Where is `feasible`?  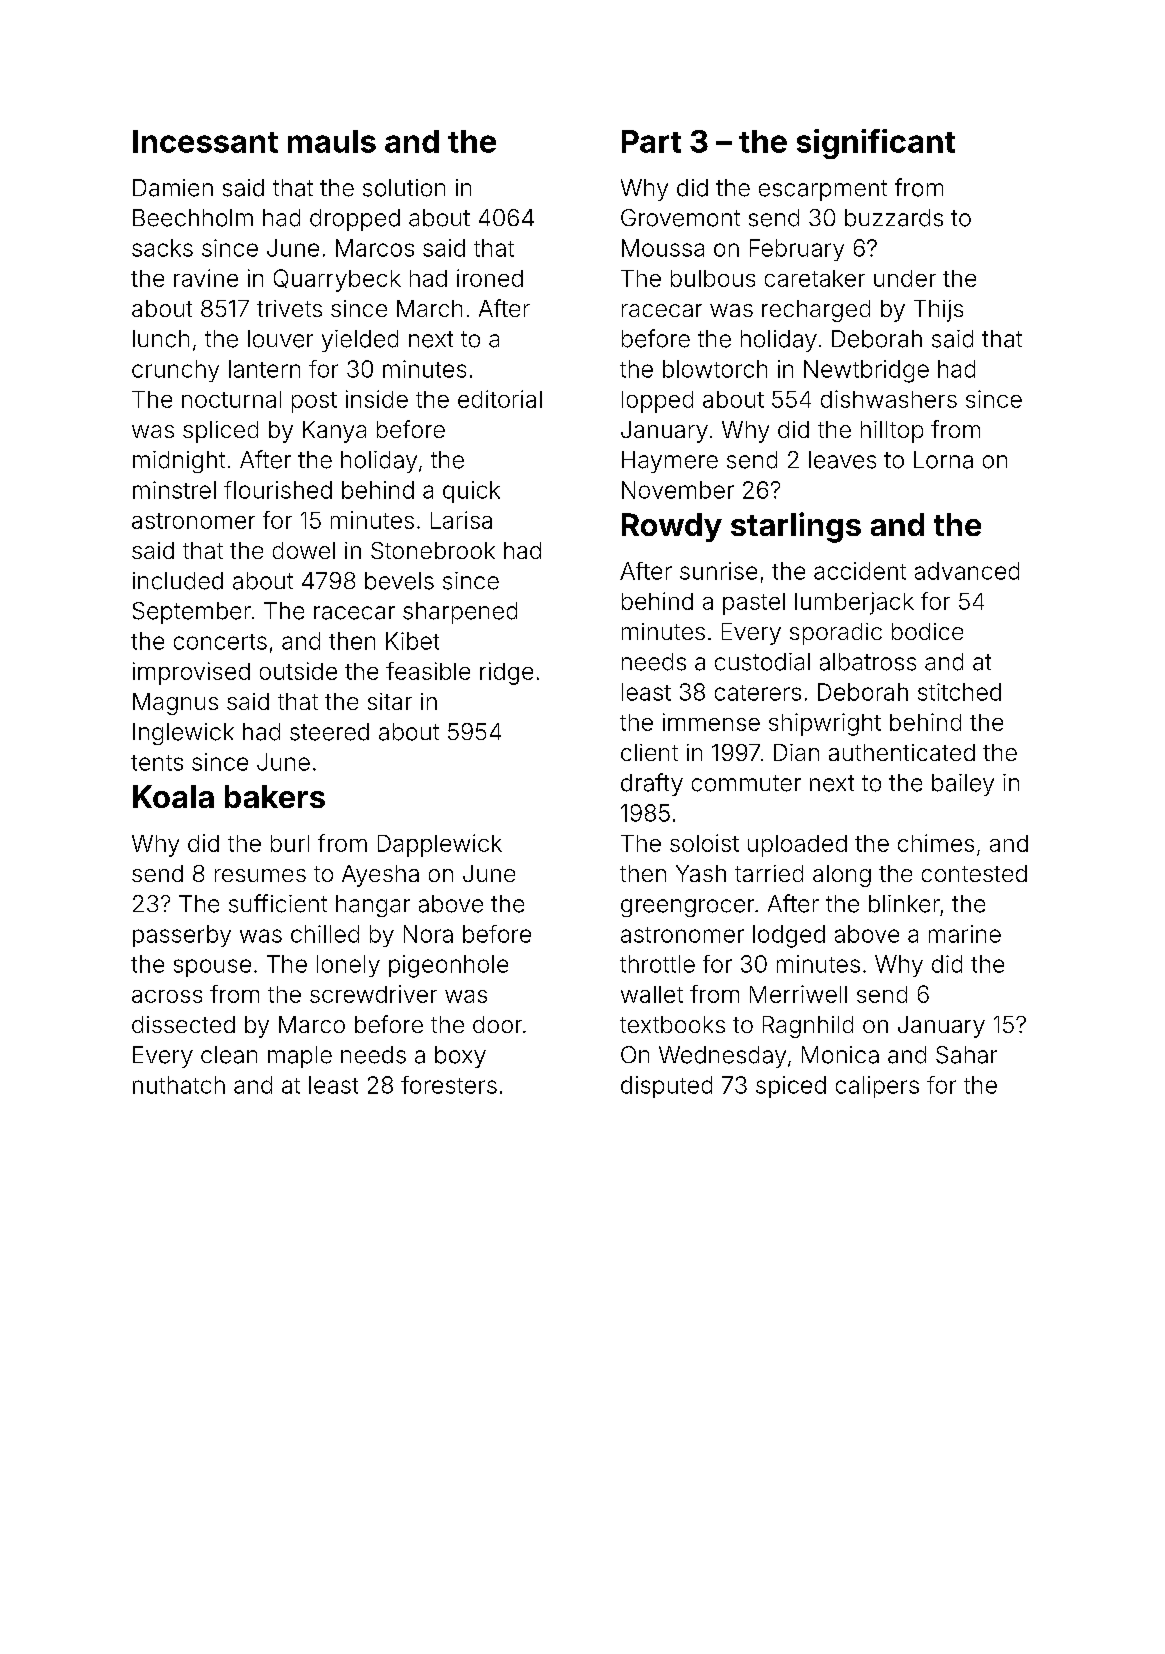 feasible is located at coordinates (428, 671).
